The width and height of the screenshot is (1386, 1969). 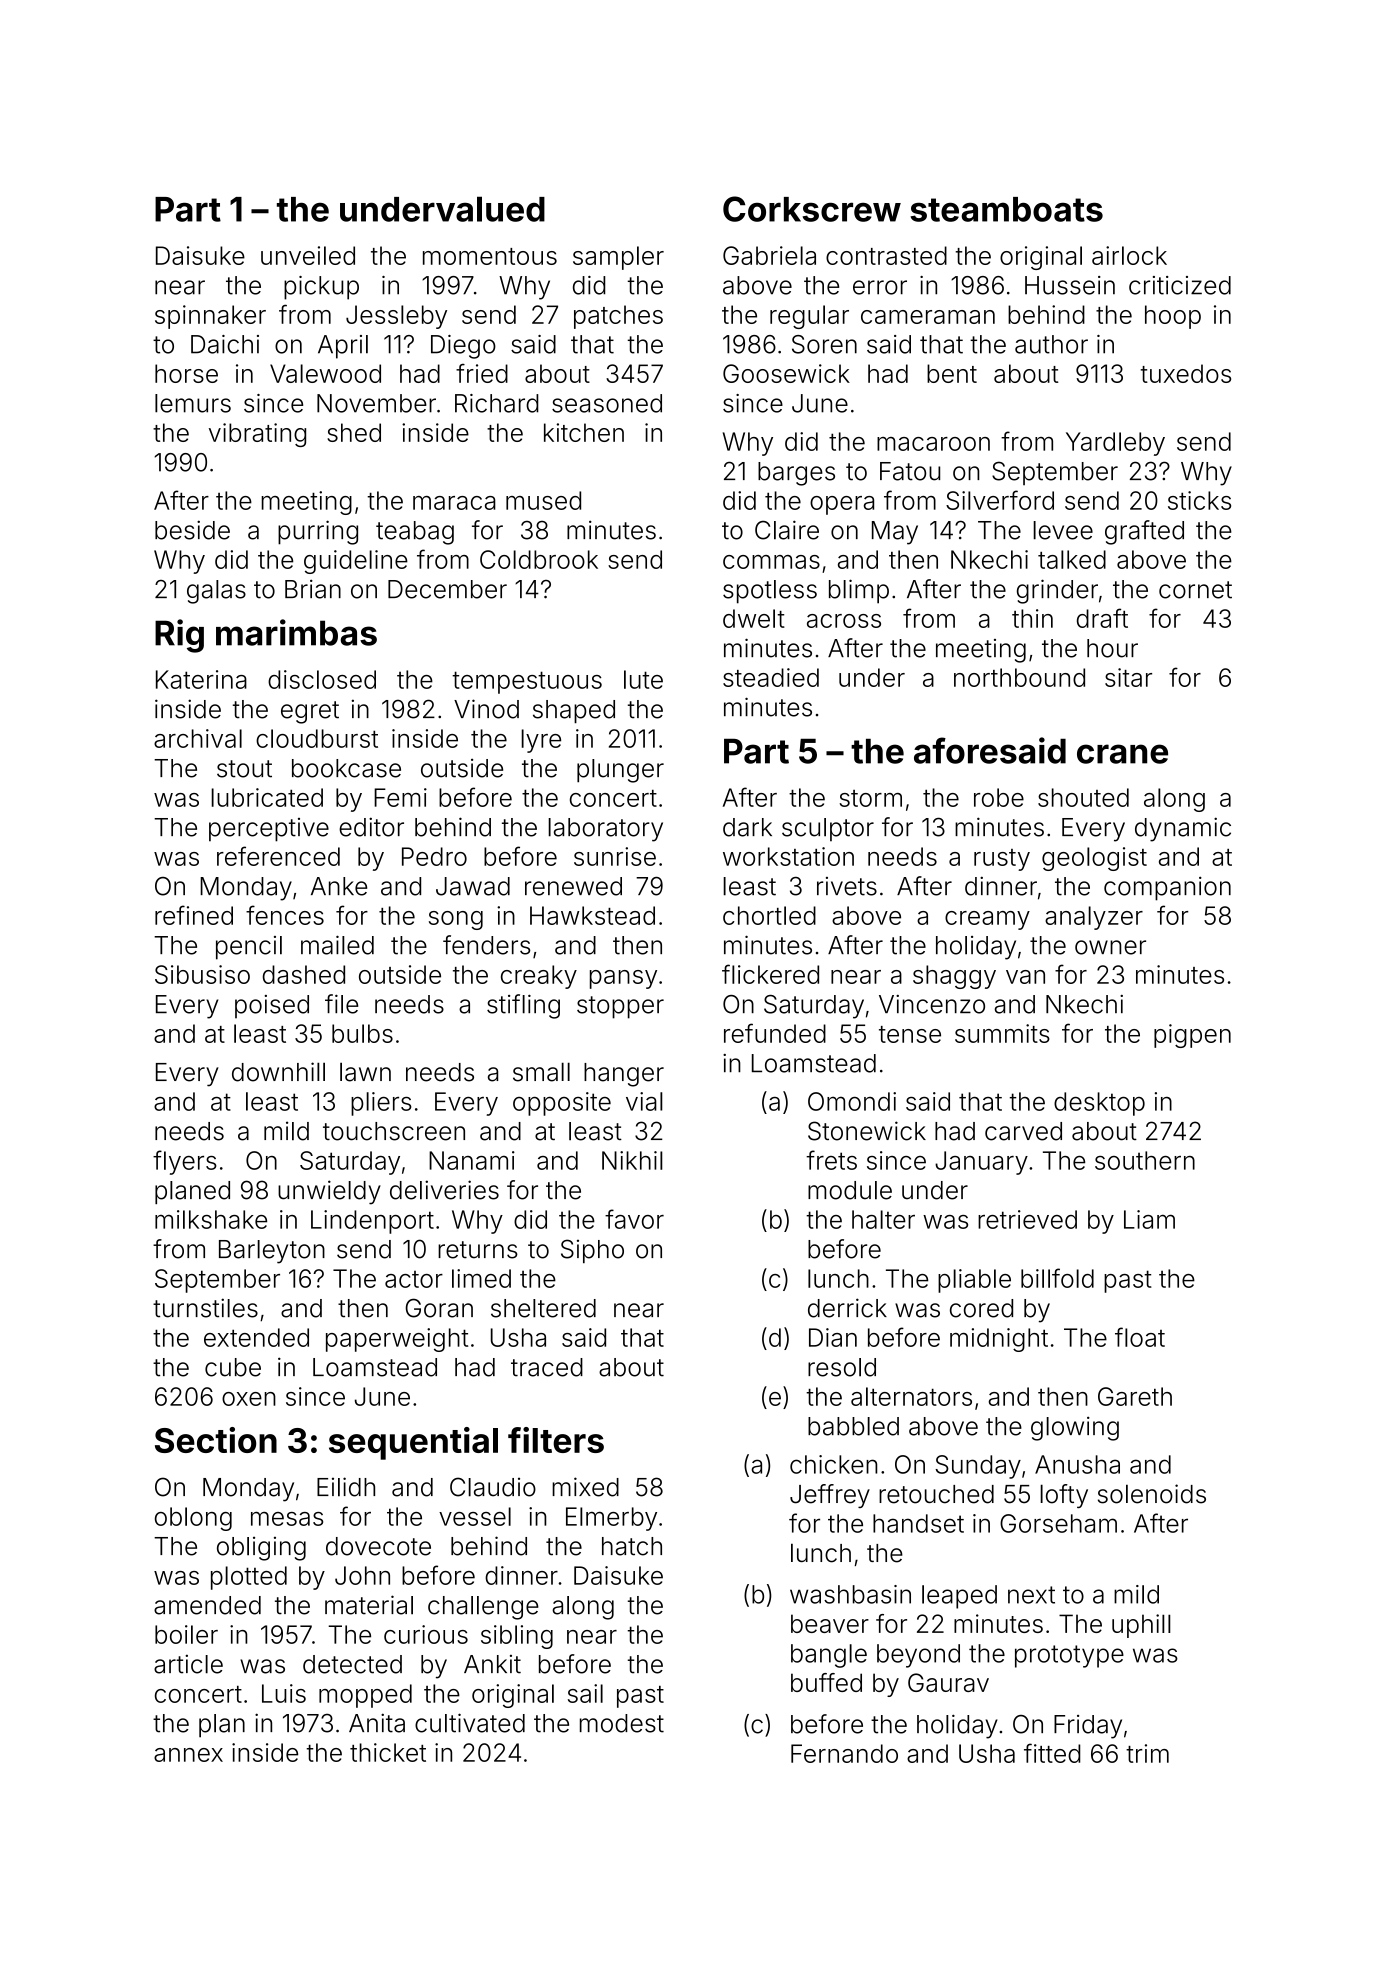 What do you see at coordinates (643, 679) in the screenshot?
I see `lute` at bounding box center [643, 679].
